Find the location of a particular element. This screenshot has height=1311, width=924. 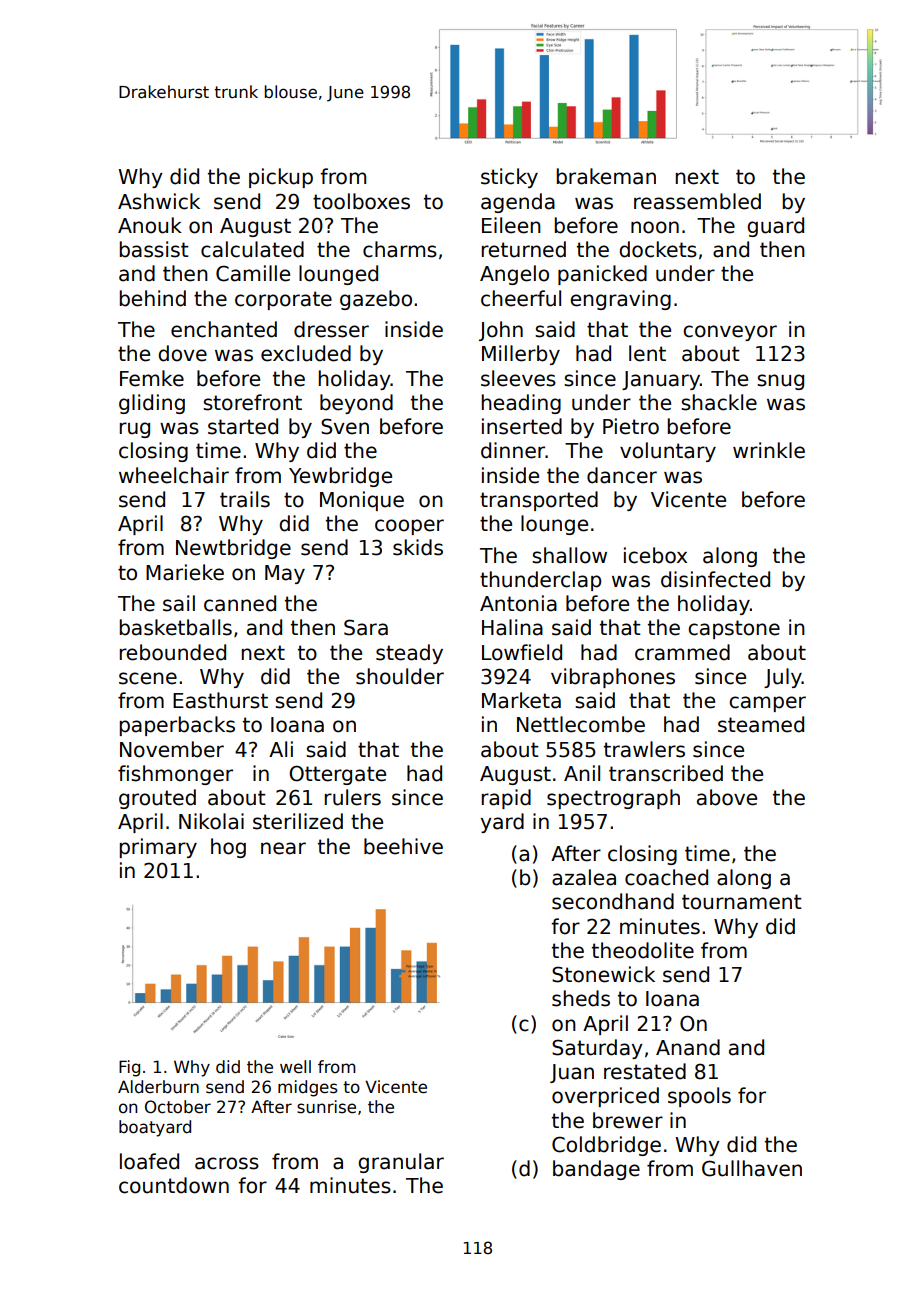

crammed is located at coordinates (682, 652).
